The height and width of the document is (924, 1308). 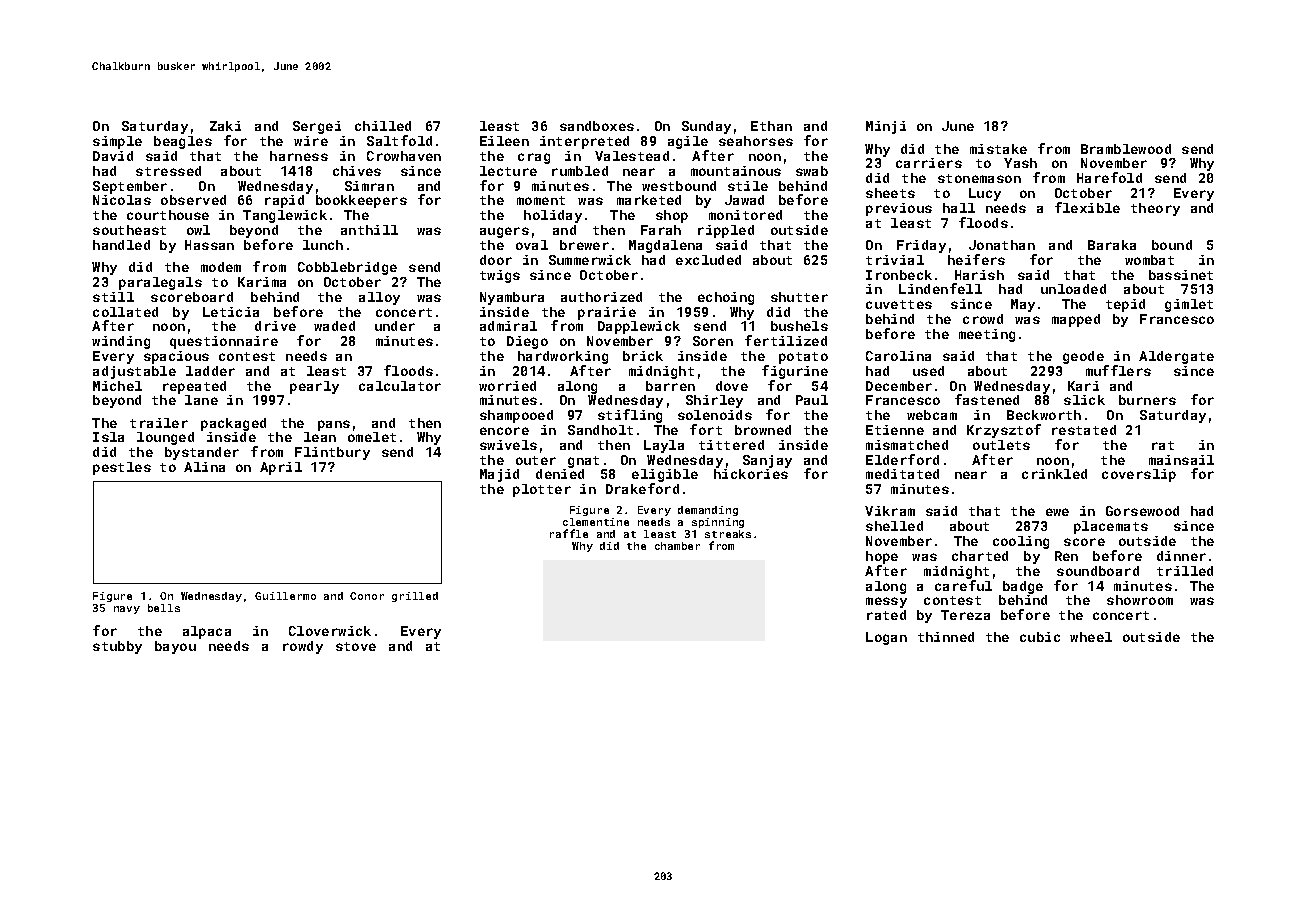 What do you see at coordinates (303, 647) in the document?
I see `rowdy` at bounding box center [303, 647].
